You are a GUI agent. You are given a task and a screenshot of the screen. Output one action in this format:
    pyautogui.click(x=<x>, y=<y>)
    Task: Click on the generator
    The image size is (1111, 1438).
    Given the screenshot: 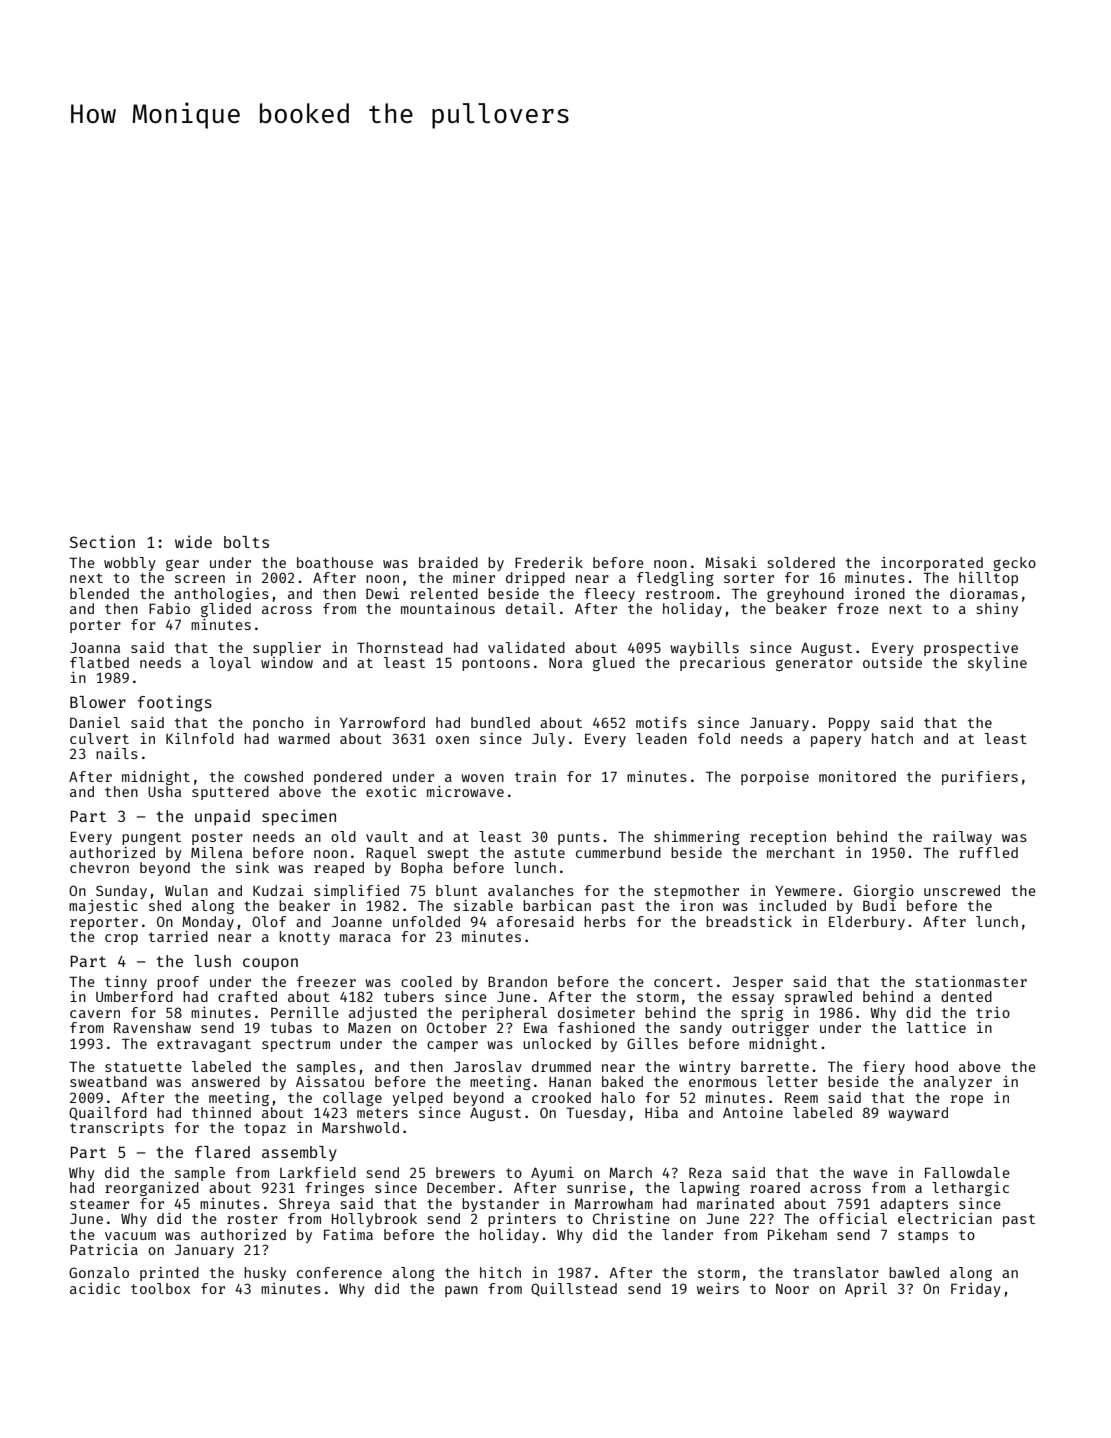 What is the action you would take?
    pyautogui.click(x=814, y=664)
